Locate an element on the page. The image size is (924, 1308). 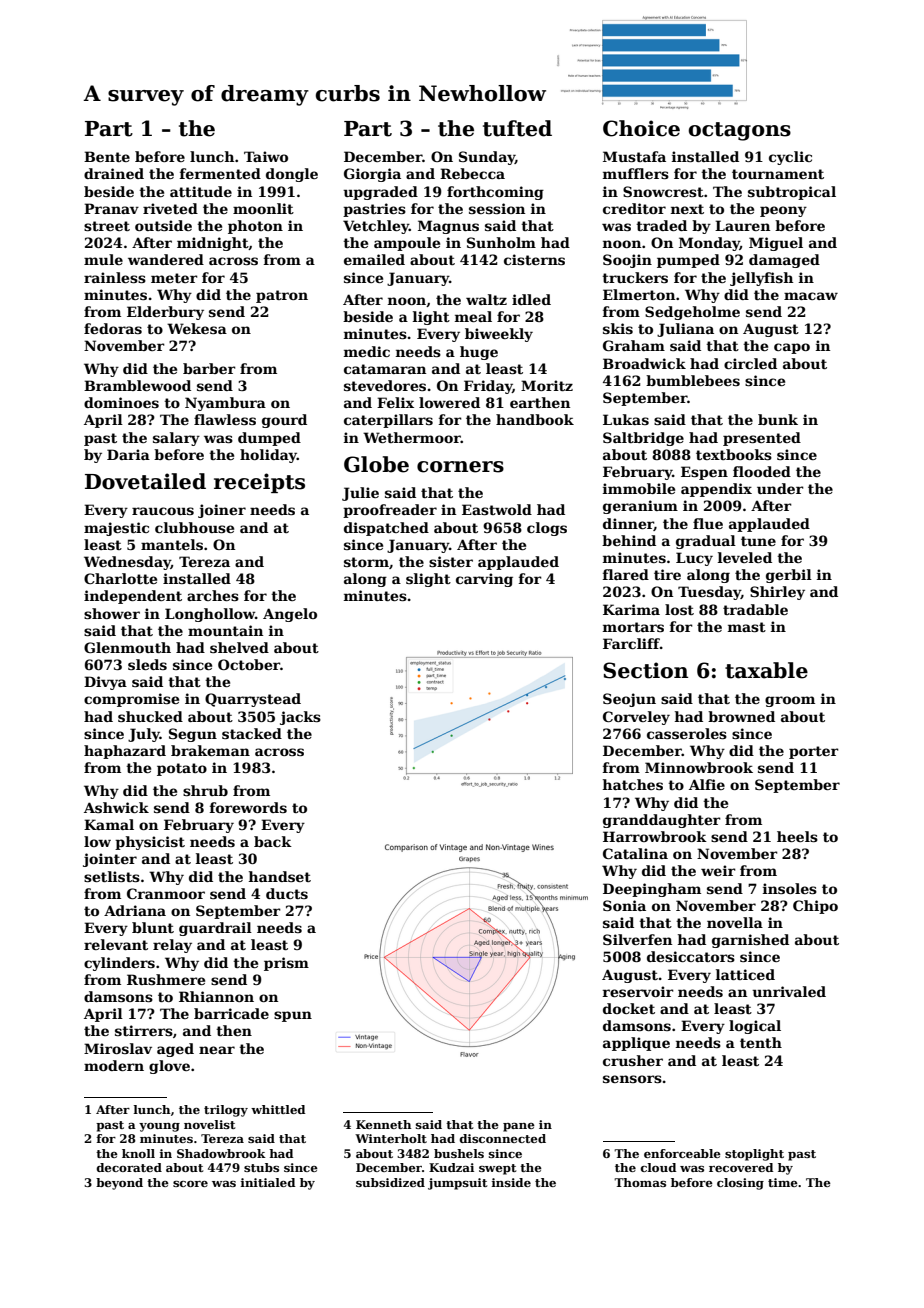
Catalina is located at coordinates (635, 853).
